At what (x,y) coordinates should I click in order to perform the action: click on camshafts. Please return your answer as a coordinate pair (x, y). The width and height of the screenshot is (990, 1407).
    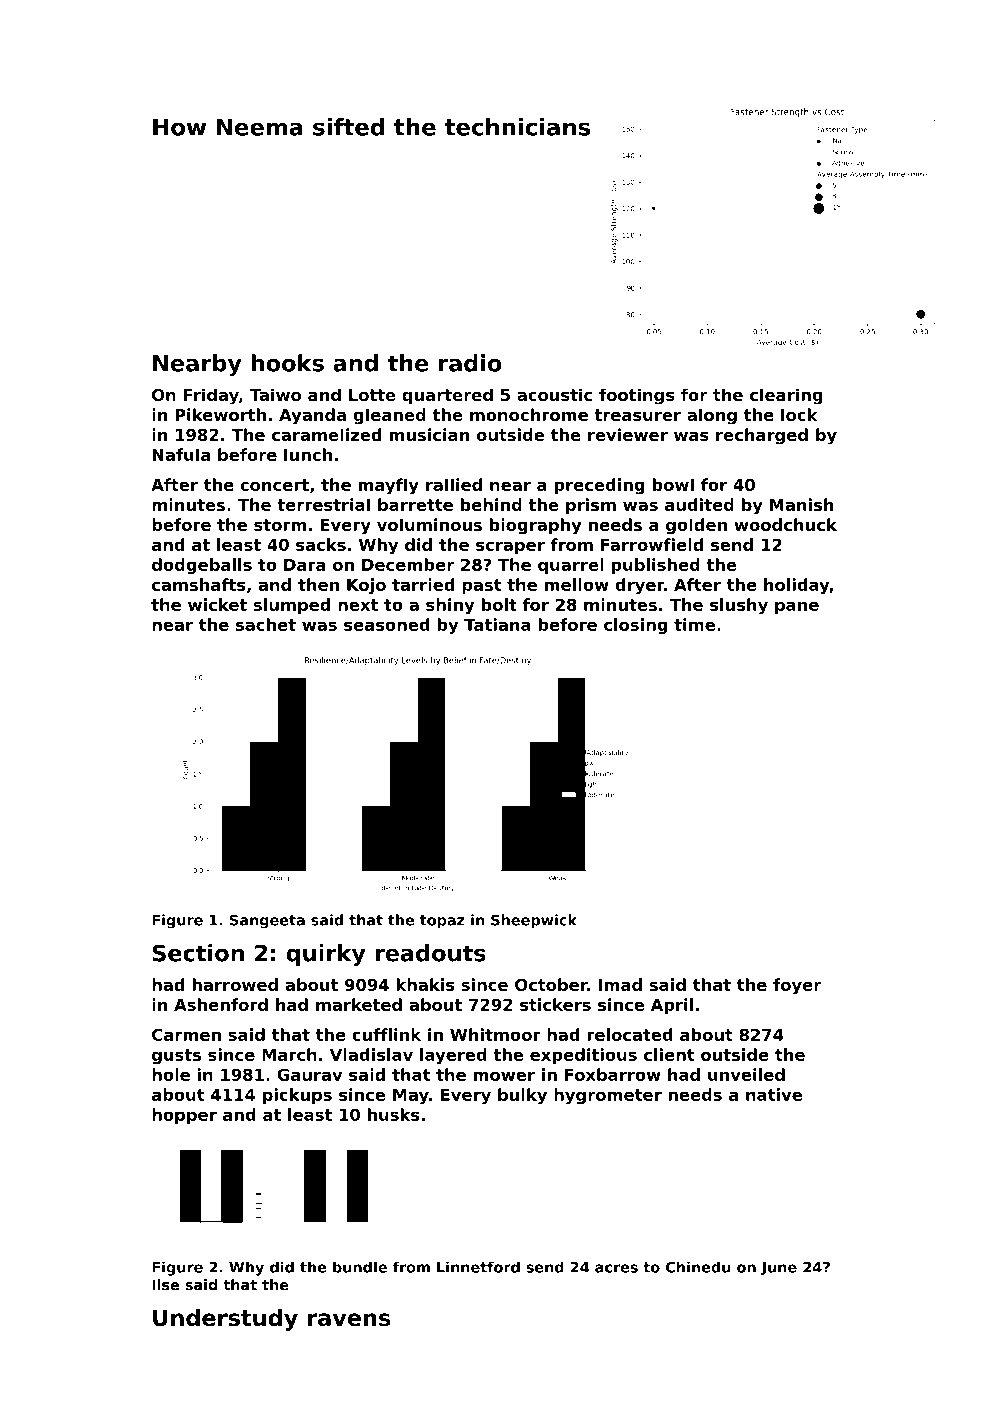
    Looking at the image, I should click on (199, 584).
